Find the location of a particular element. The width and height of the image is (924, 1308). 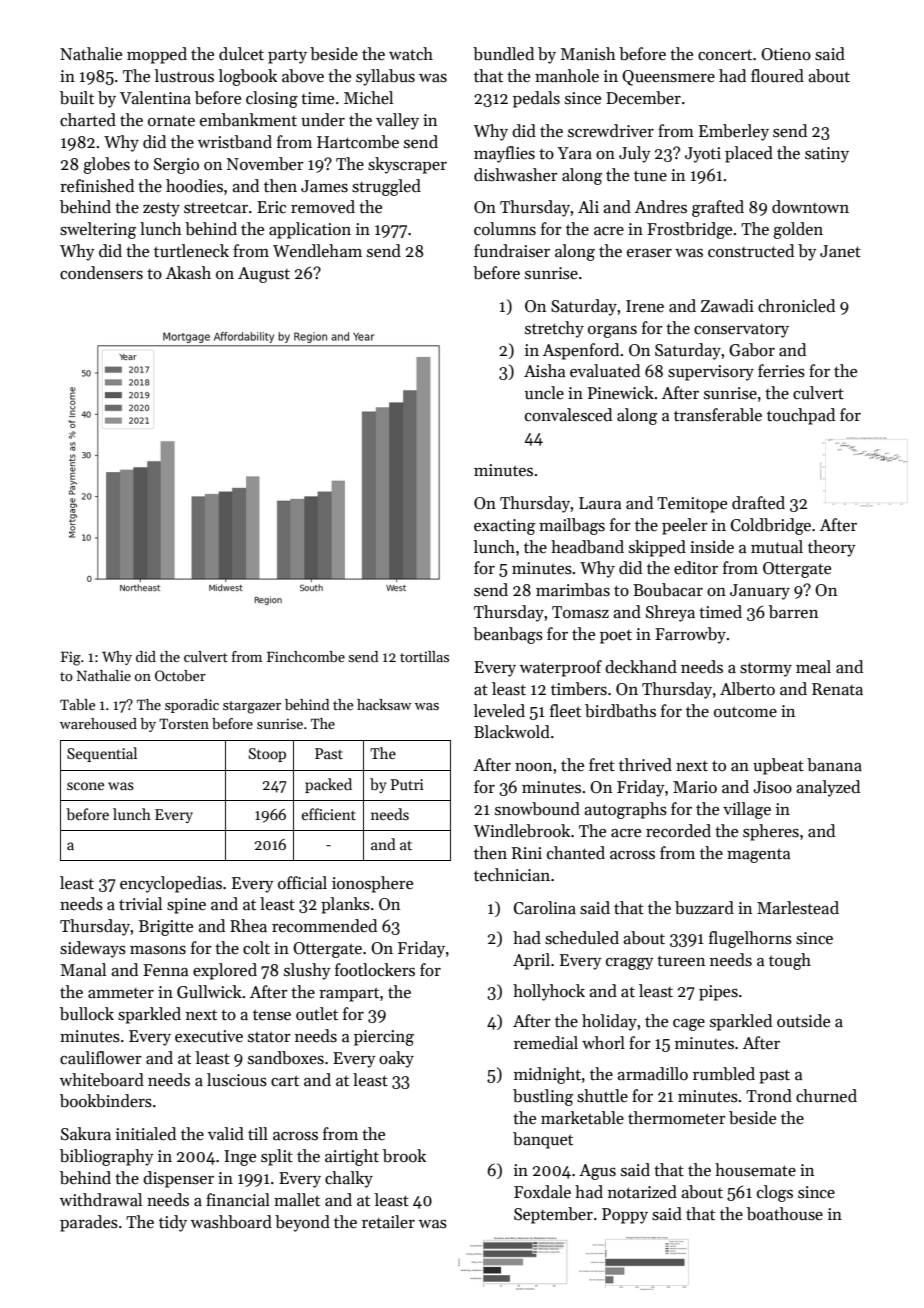

mopped is located at coordinates (157, 55).
